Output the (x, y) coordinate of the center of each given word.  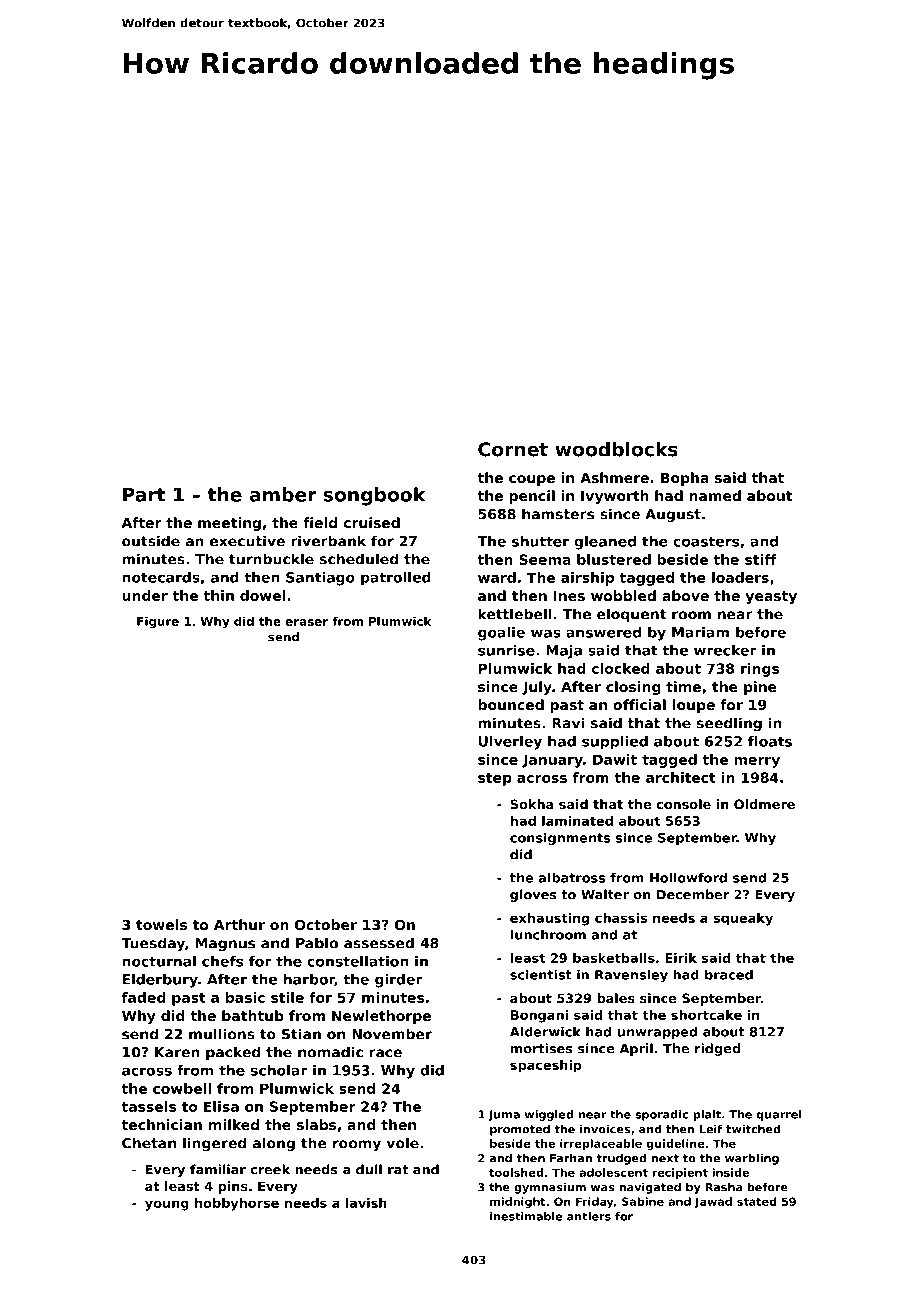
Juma (504, 1115)
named (715, 495)
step (495, 779)
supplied (615, 743)
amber (283, 494)
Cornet (513, 449)
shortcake (706, 1015)
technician (161, 1124)
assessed (379, 943)
